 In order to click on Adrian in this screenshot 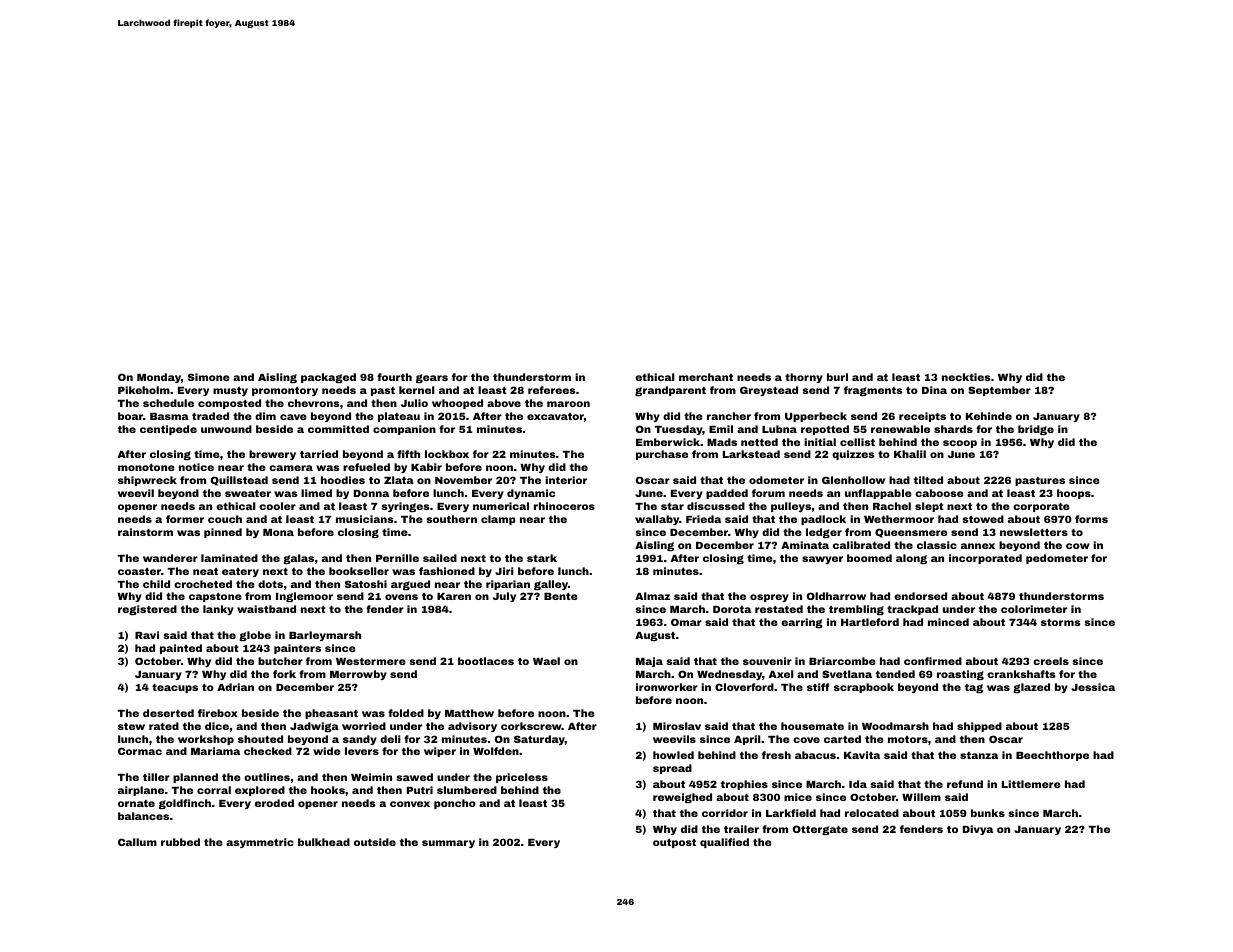, I will do `click(235, 687)`.
